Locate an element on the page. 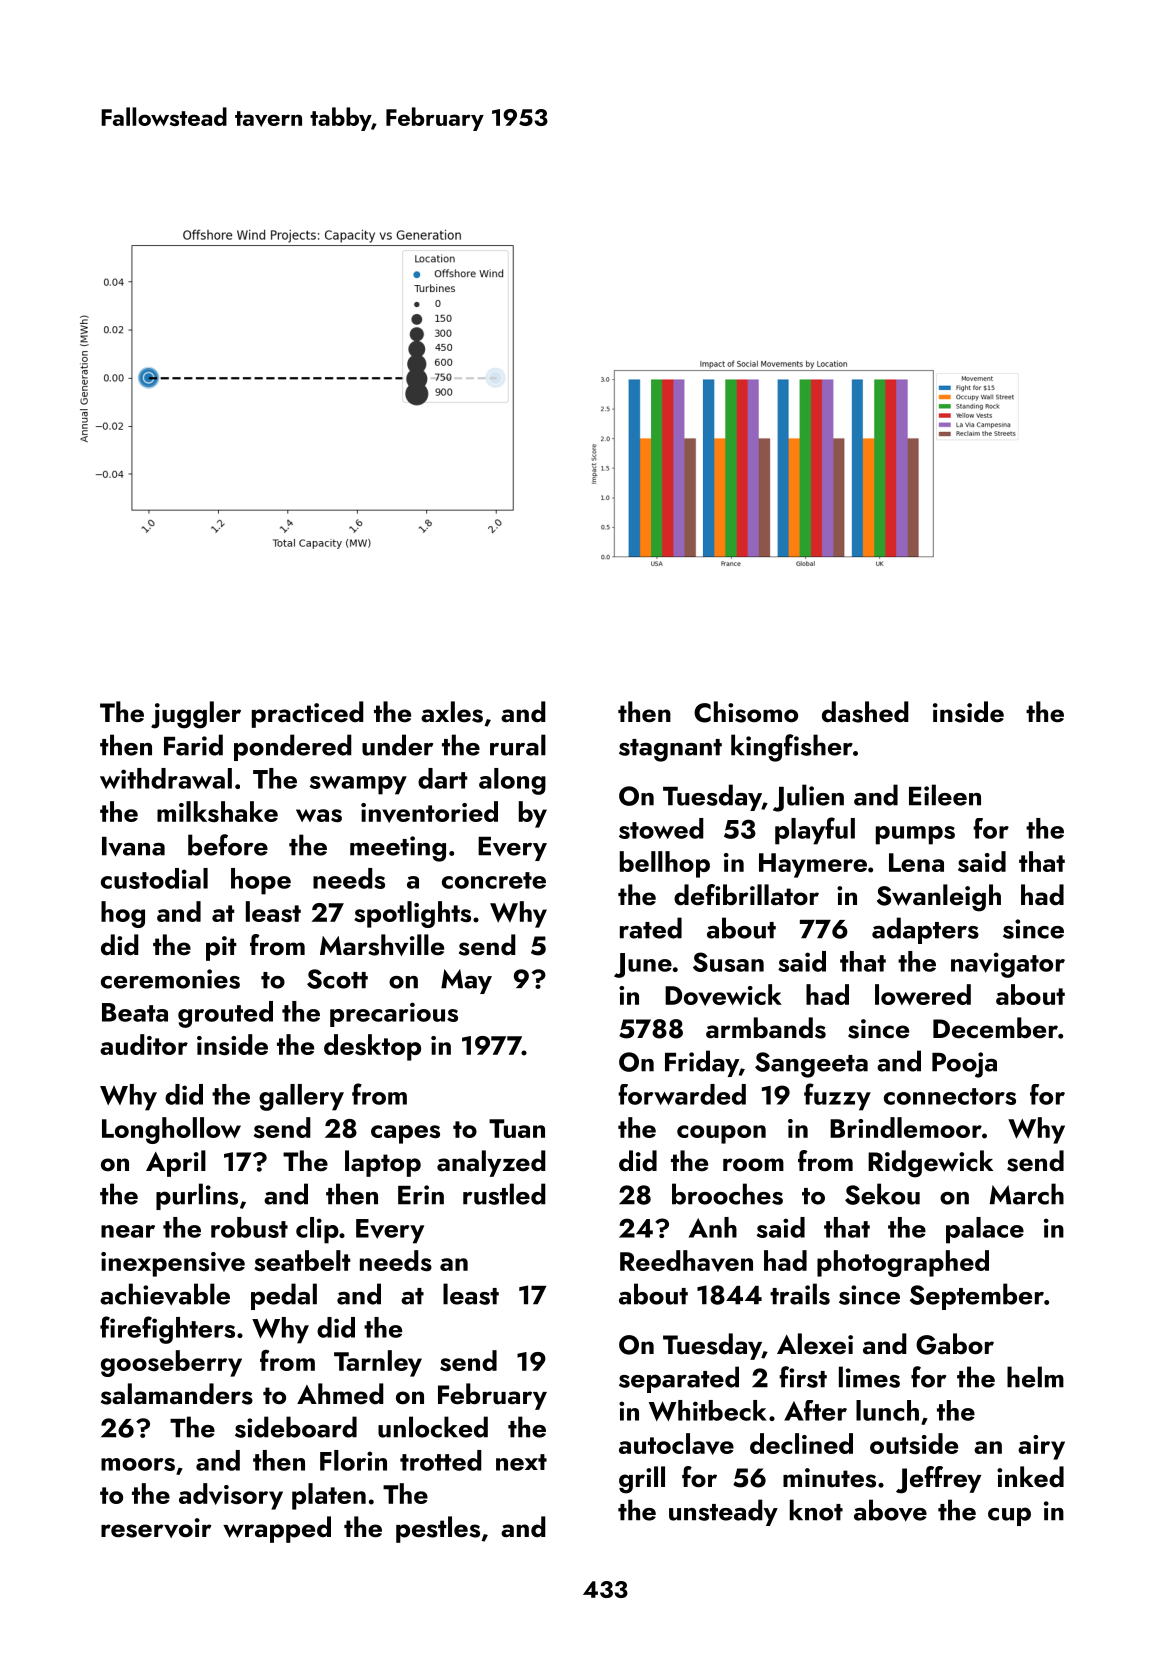 This document has height=1654, width=1165. gallery is located at coordinates (301, 1097).
